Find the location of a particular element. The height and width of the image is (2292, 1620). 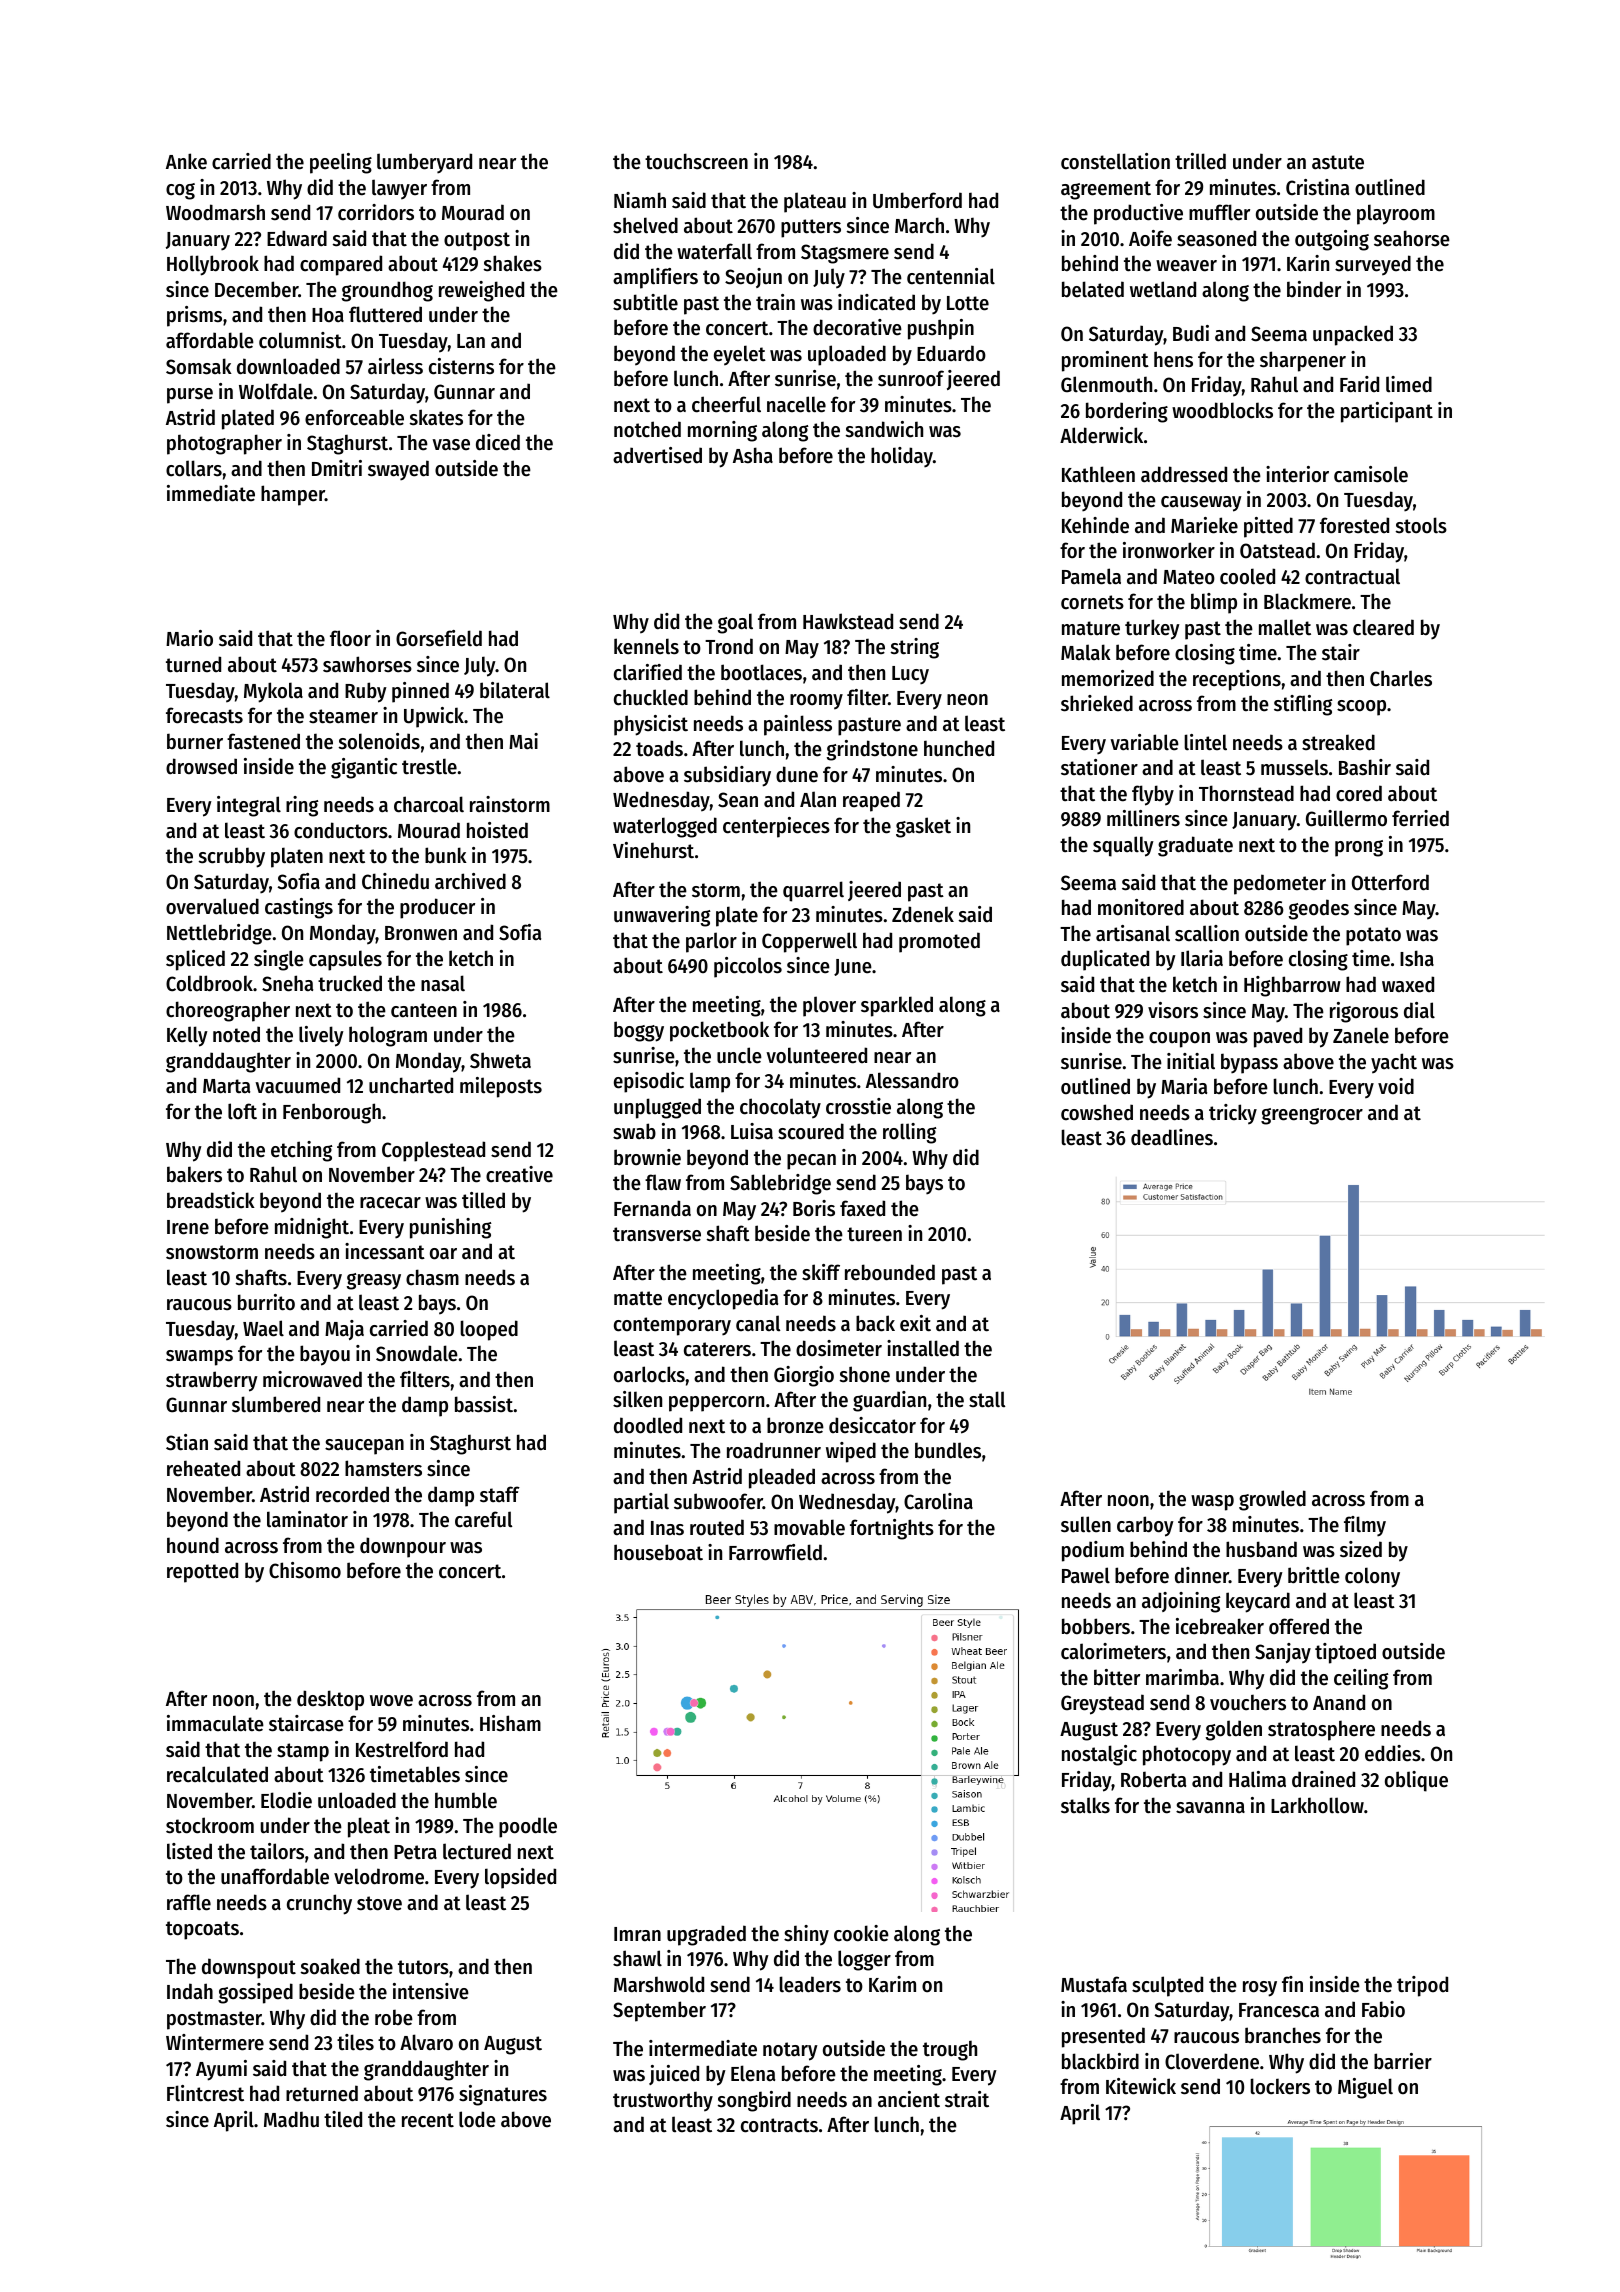

blimp is located at coordinates (1214, 603).
